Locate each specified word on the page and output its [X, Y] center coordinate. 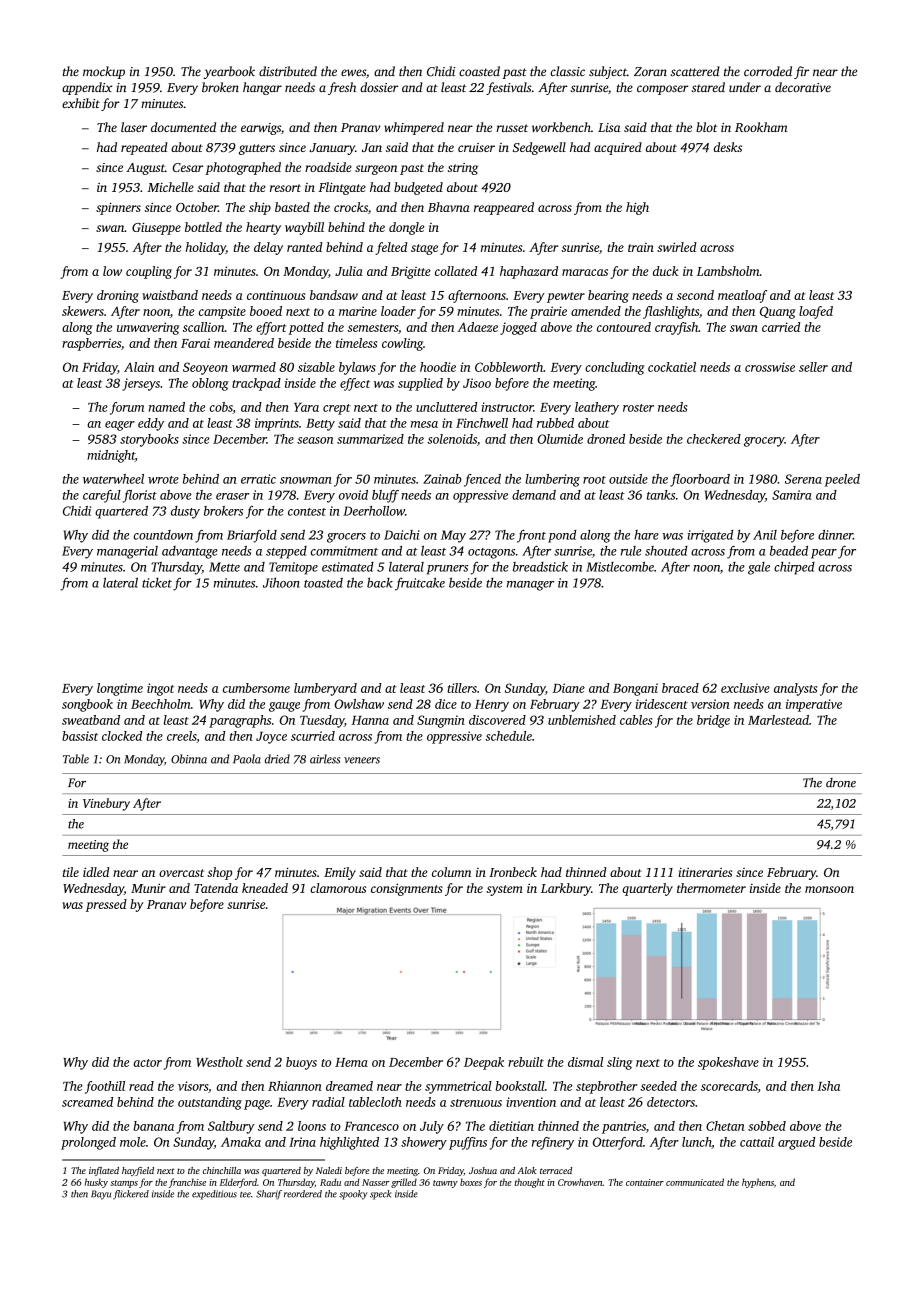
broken [220, 87]
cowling [402, 344]
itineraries [705, 872]
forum [127, 408]
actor [148, 1063]
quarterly [647, 889]
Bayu [101, 1195]
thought [530, 1183]
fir [801, 72]
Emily [340, 873]
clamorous [338, 888]
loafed [816, 312]
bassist [80, 736]
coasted [479, 71]
